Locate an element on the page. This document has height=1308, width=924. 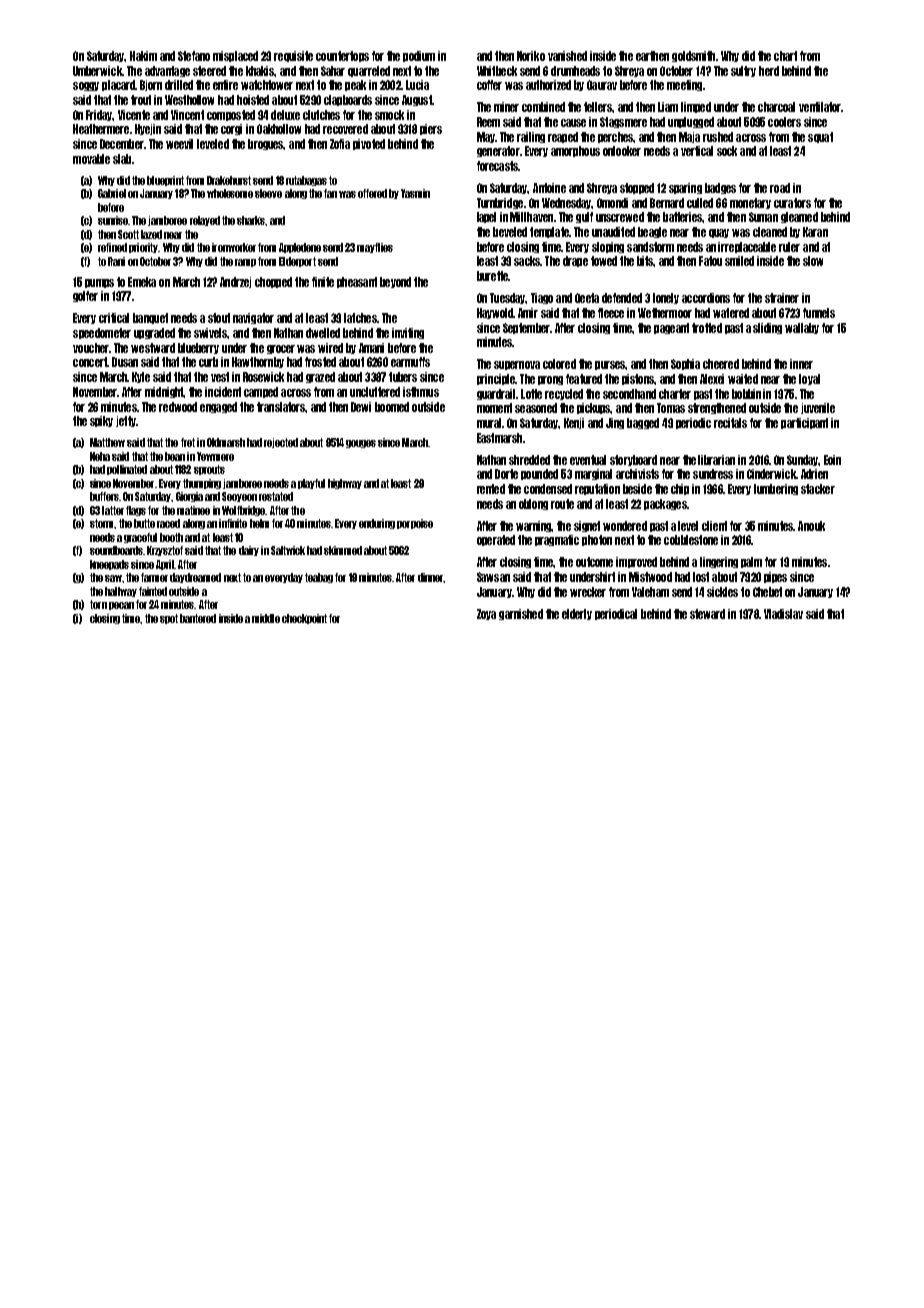
fainted is located at coordinates (153, 591).
